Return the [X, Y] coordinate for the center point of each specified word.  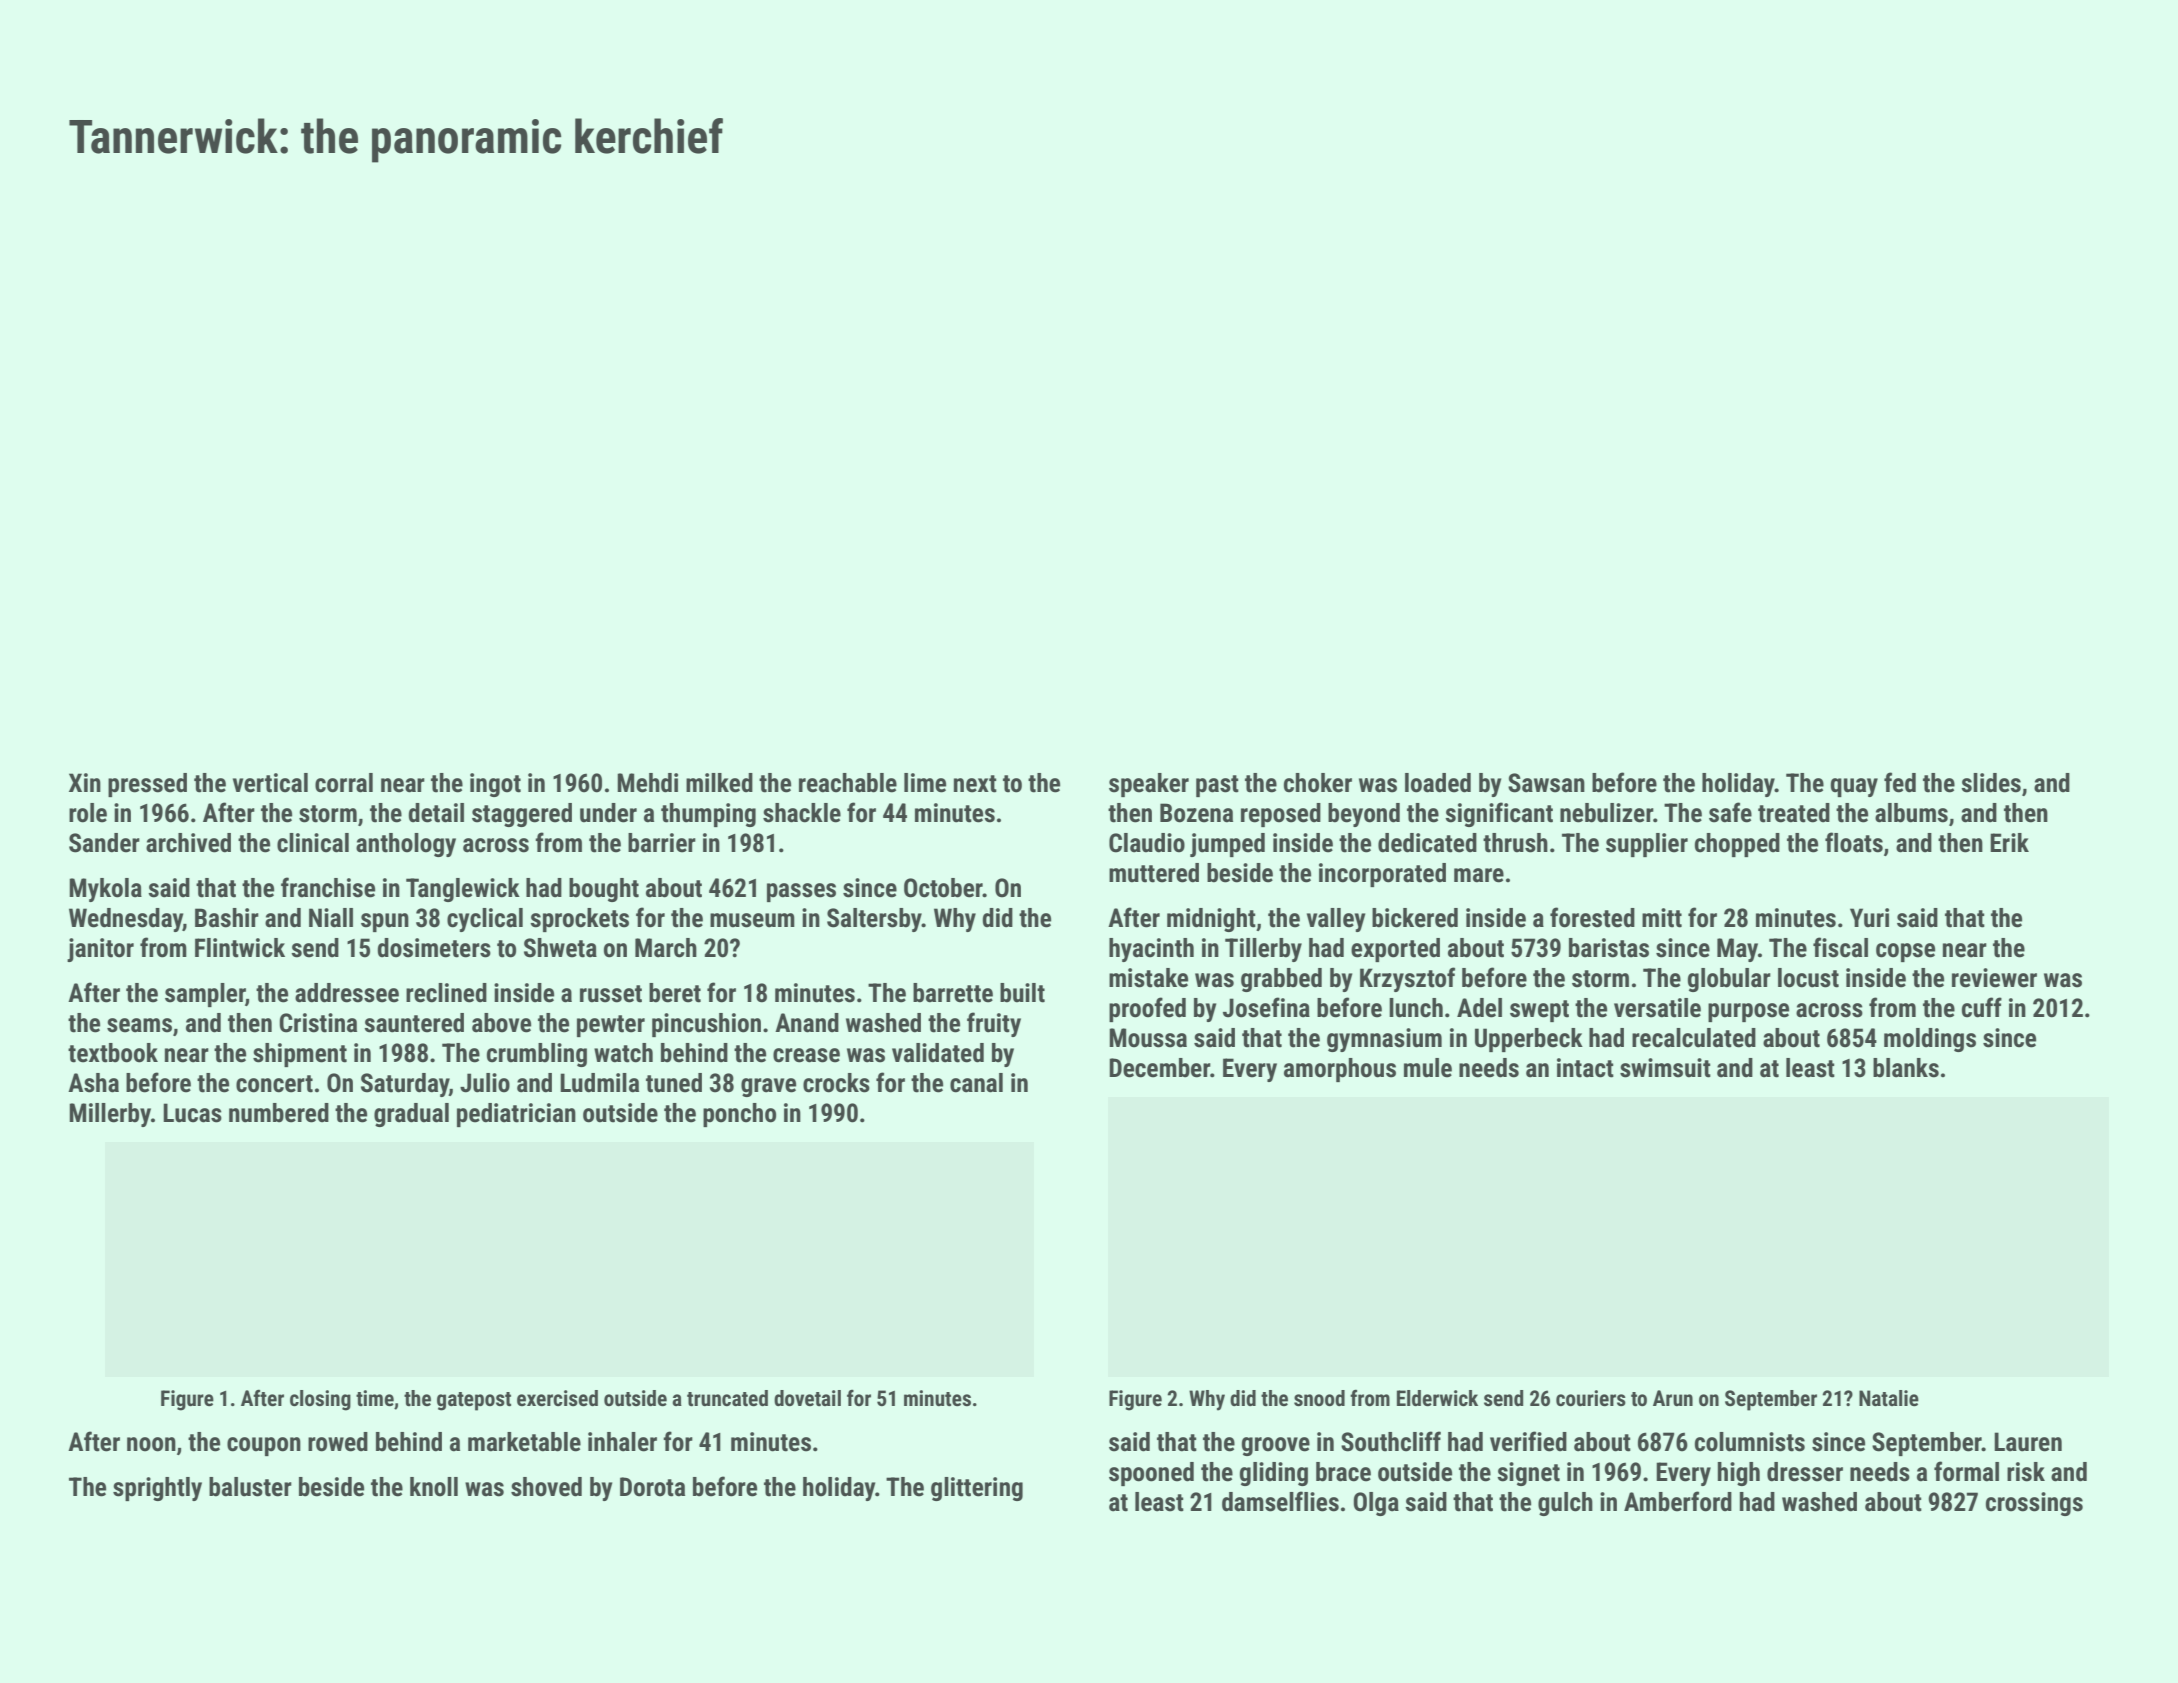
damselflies [1280, 1501]
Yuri [1869, 918]
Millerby [110, 1115]
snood [1319, 1398]
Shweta [560, 948]
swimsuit [1665, 1068]
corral [344, 783]
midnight [1211, 920]
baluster [250, 1487]
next [975, 784]
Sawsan [1546, 783]
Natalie [1889, 1398]
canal [976, 1083]
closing [320, 1400]
